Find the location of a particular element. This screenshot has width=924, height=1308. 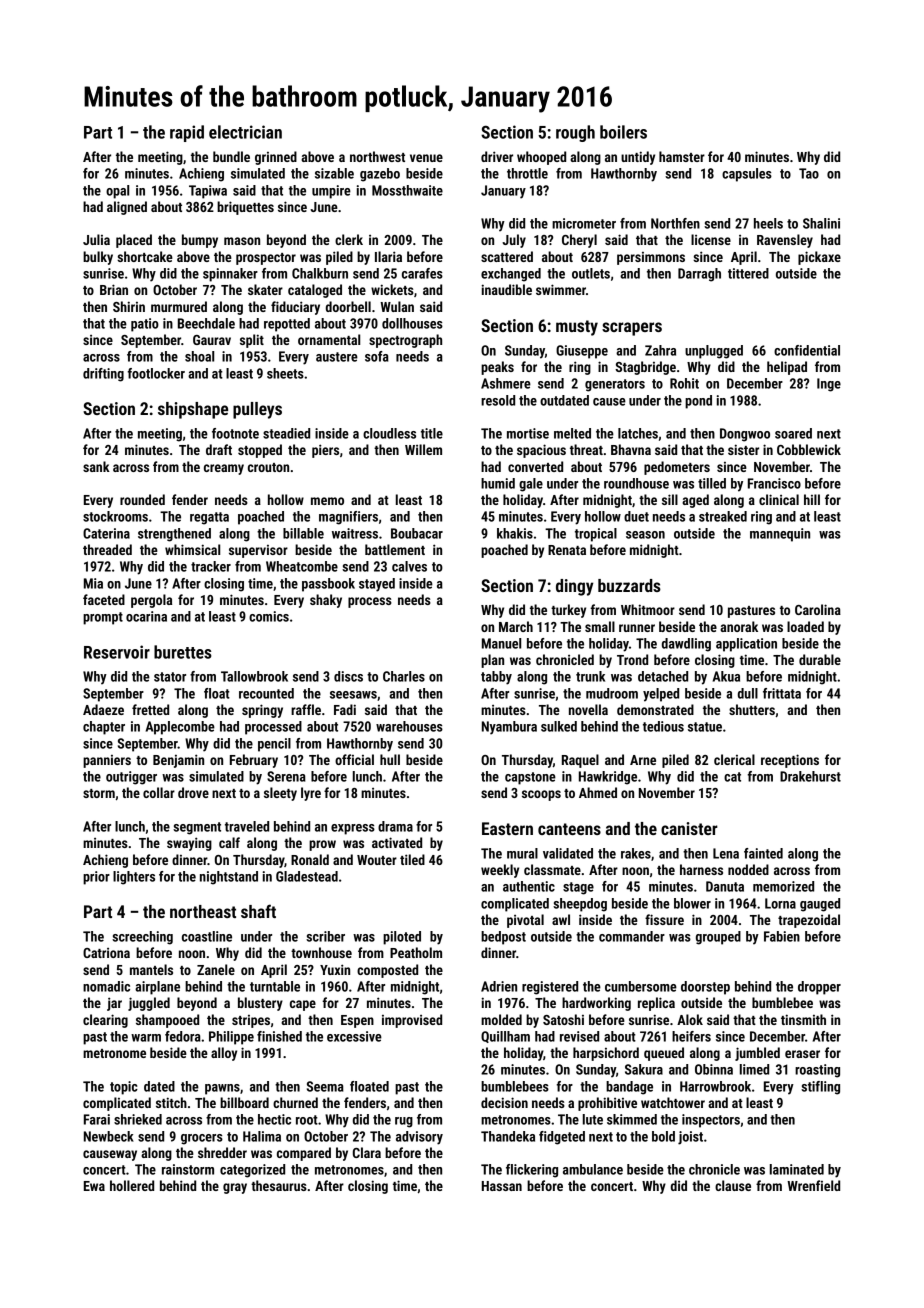

Renata is located at coordinates (567, 550).
